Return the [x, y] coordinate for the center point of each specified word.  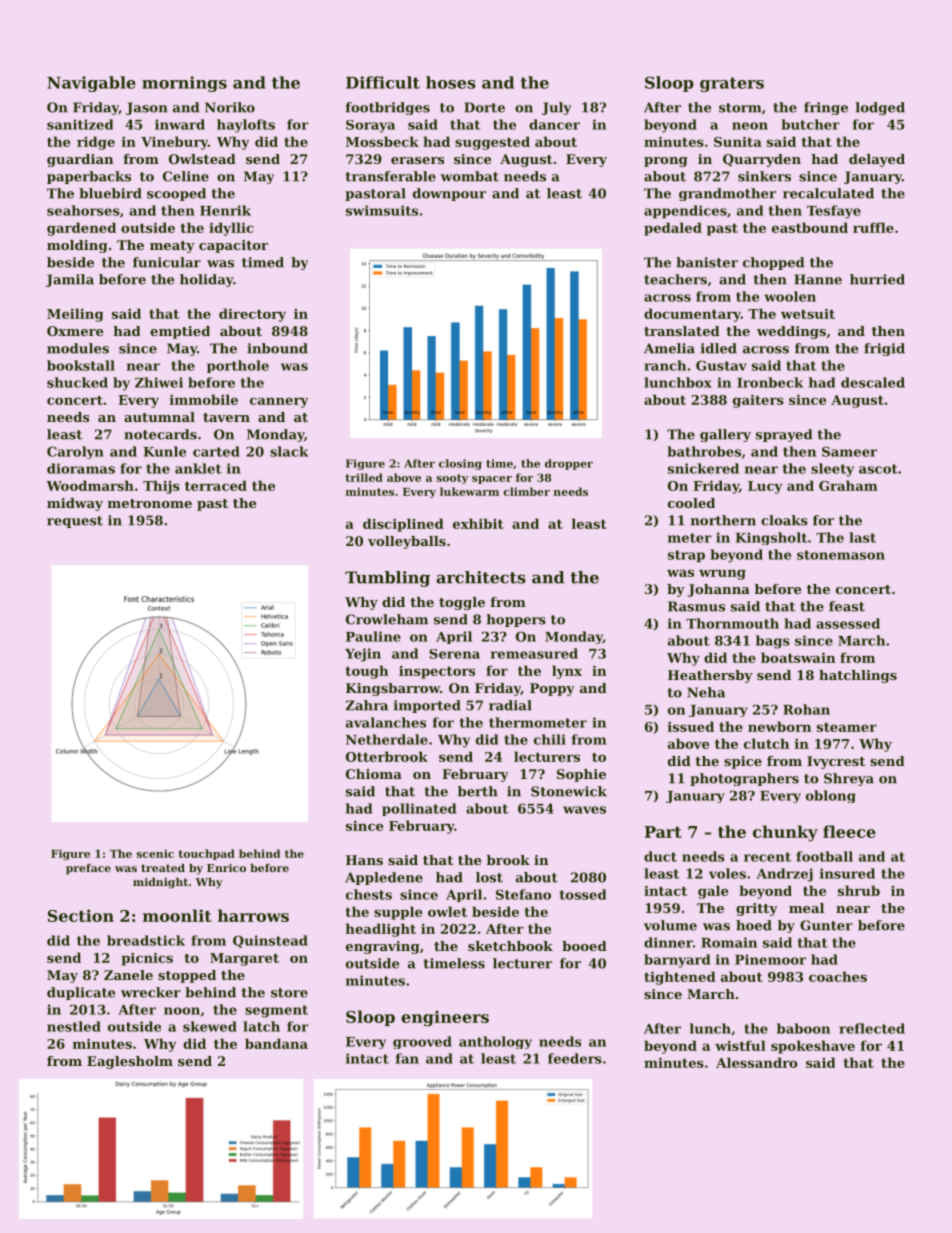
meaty [172, 247]
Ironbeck [770, 382]
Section [81, 915]
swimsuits [382, 210]
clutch [766, 743]
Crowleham [387, 619]
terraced [216, 485]
